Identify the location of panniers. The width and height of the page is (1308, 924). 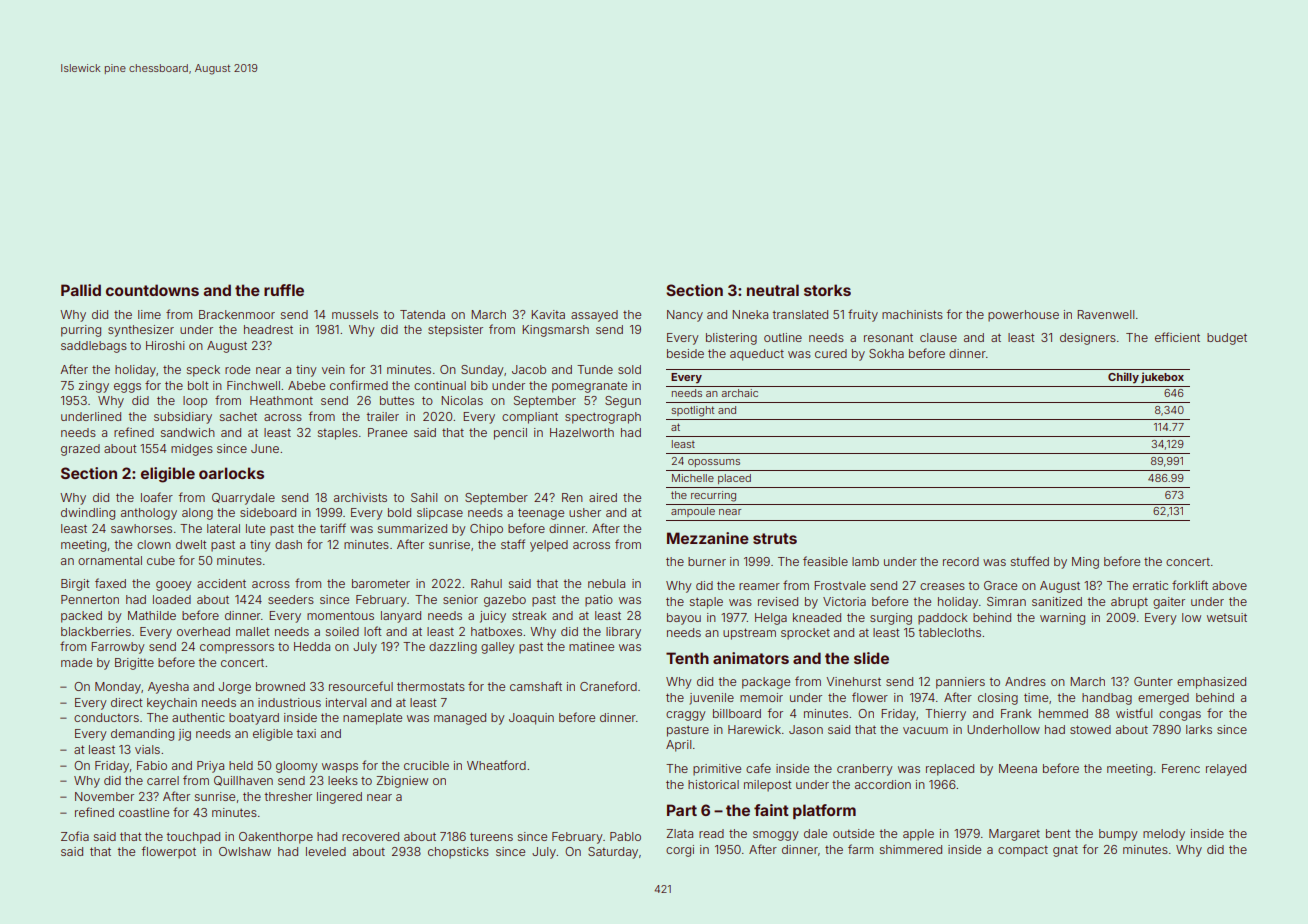
(960, 683).
